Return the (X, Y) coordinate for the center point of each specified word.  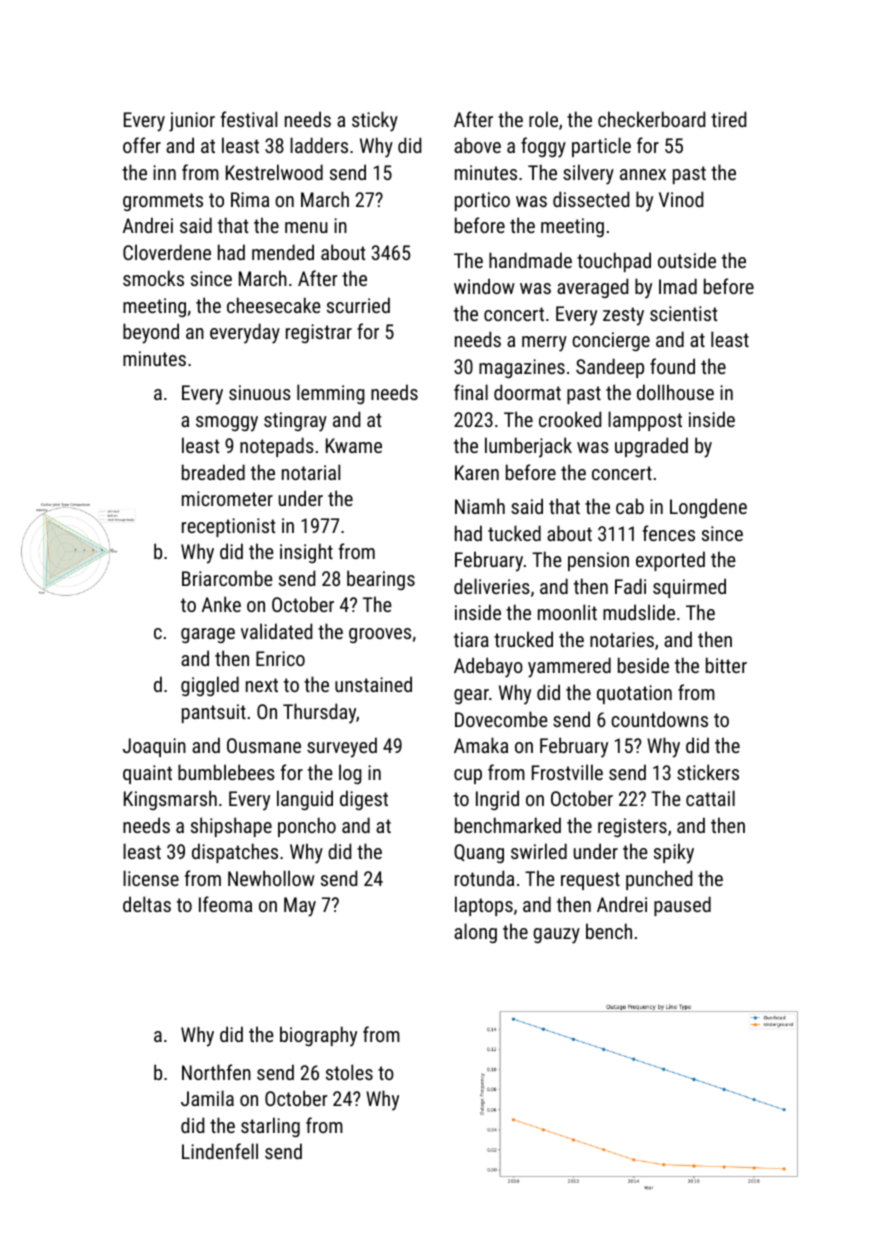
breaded (213, 472)
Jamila (207, 1098)
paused (682, 906)
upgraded (651, 447)
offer (142, 145)
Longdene (708, 508)
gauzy (556, 936)
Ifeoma (225, 904)
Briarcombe (227, 578)
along (475, 933)
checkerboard (651, 119)
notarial (311, 472)
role (543, 119)
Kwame (354, 445)
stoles (349, 1072)
